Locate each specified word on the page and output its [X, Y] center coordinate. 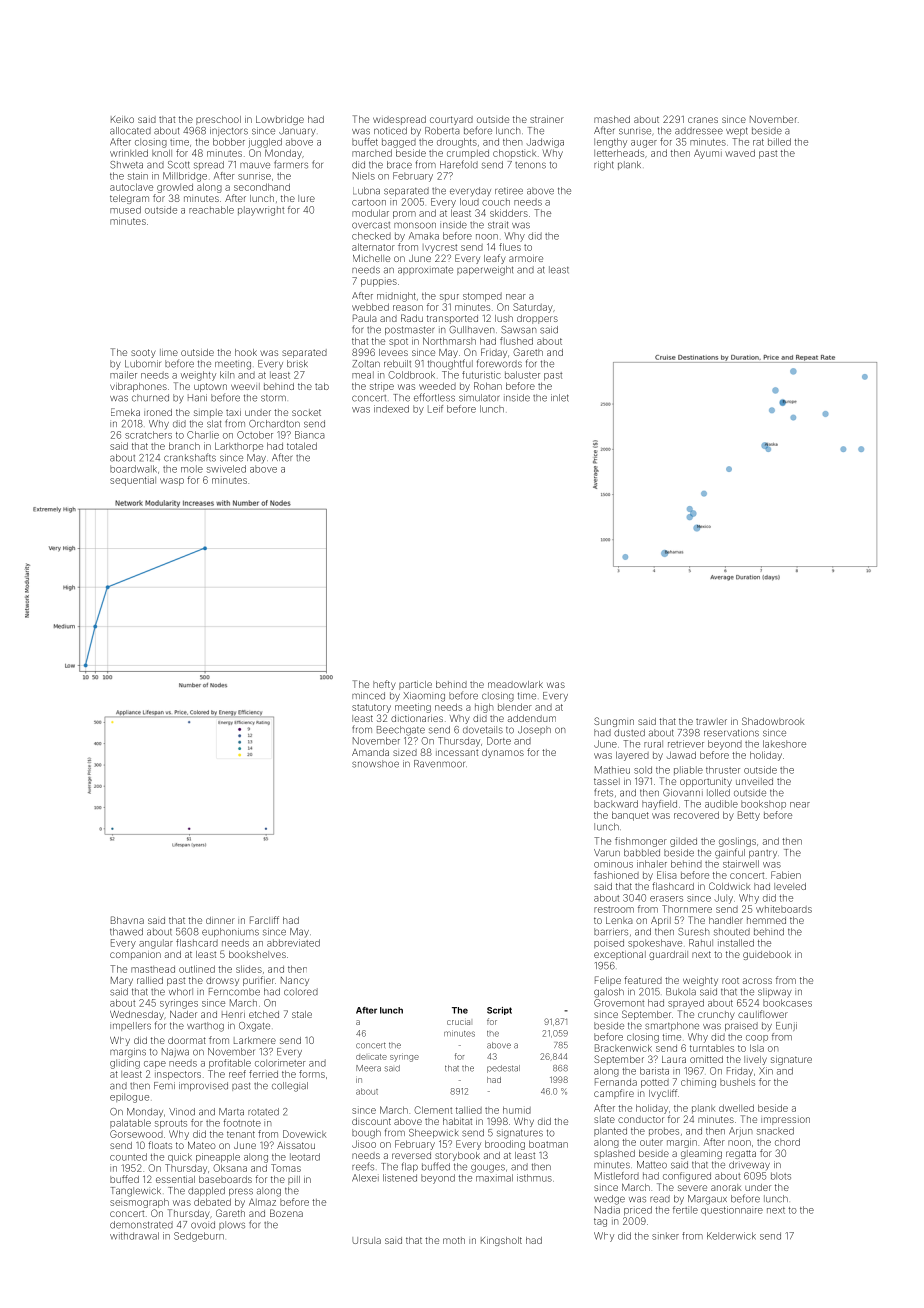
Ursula [366, 1240]
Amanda [370, 752]
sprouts [171, 1124]
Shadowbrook [773, 721]
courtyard [451, 120]
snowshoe [375, 764]
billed [779, 142]
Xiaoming [424, 697]
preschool [218, 120]
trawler [711, 721]
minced [368, 696]
